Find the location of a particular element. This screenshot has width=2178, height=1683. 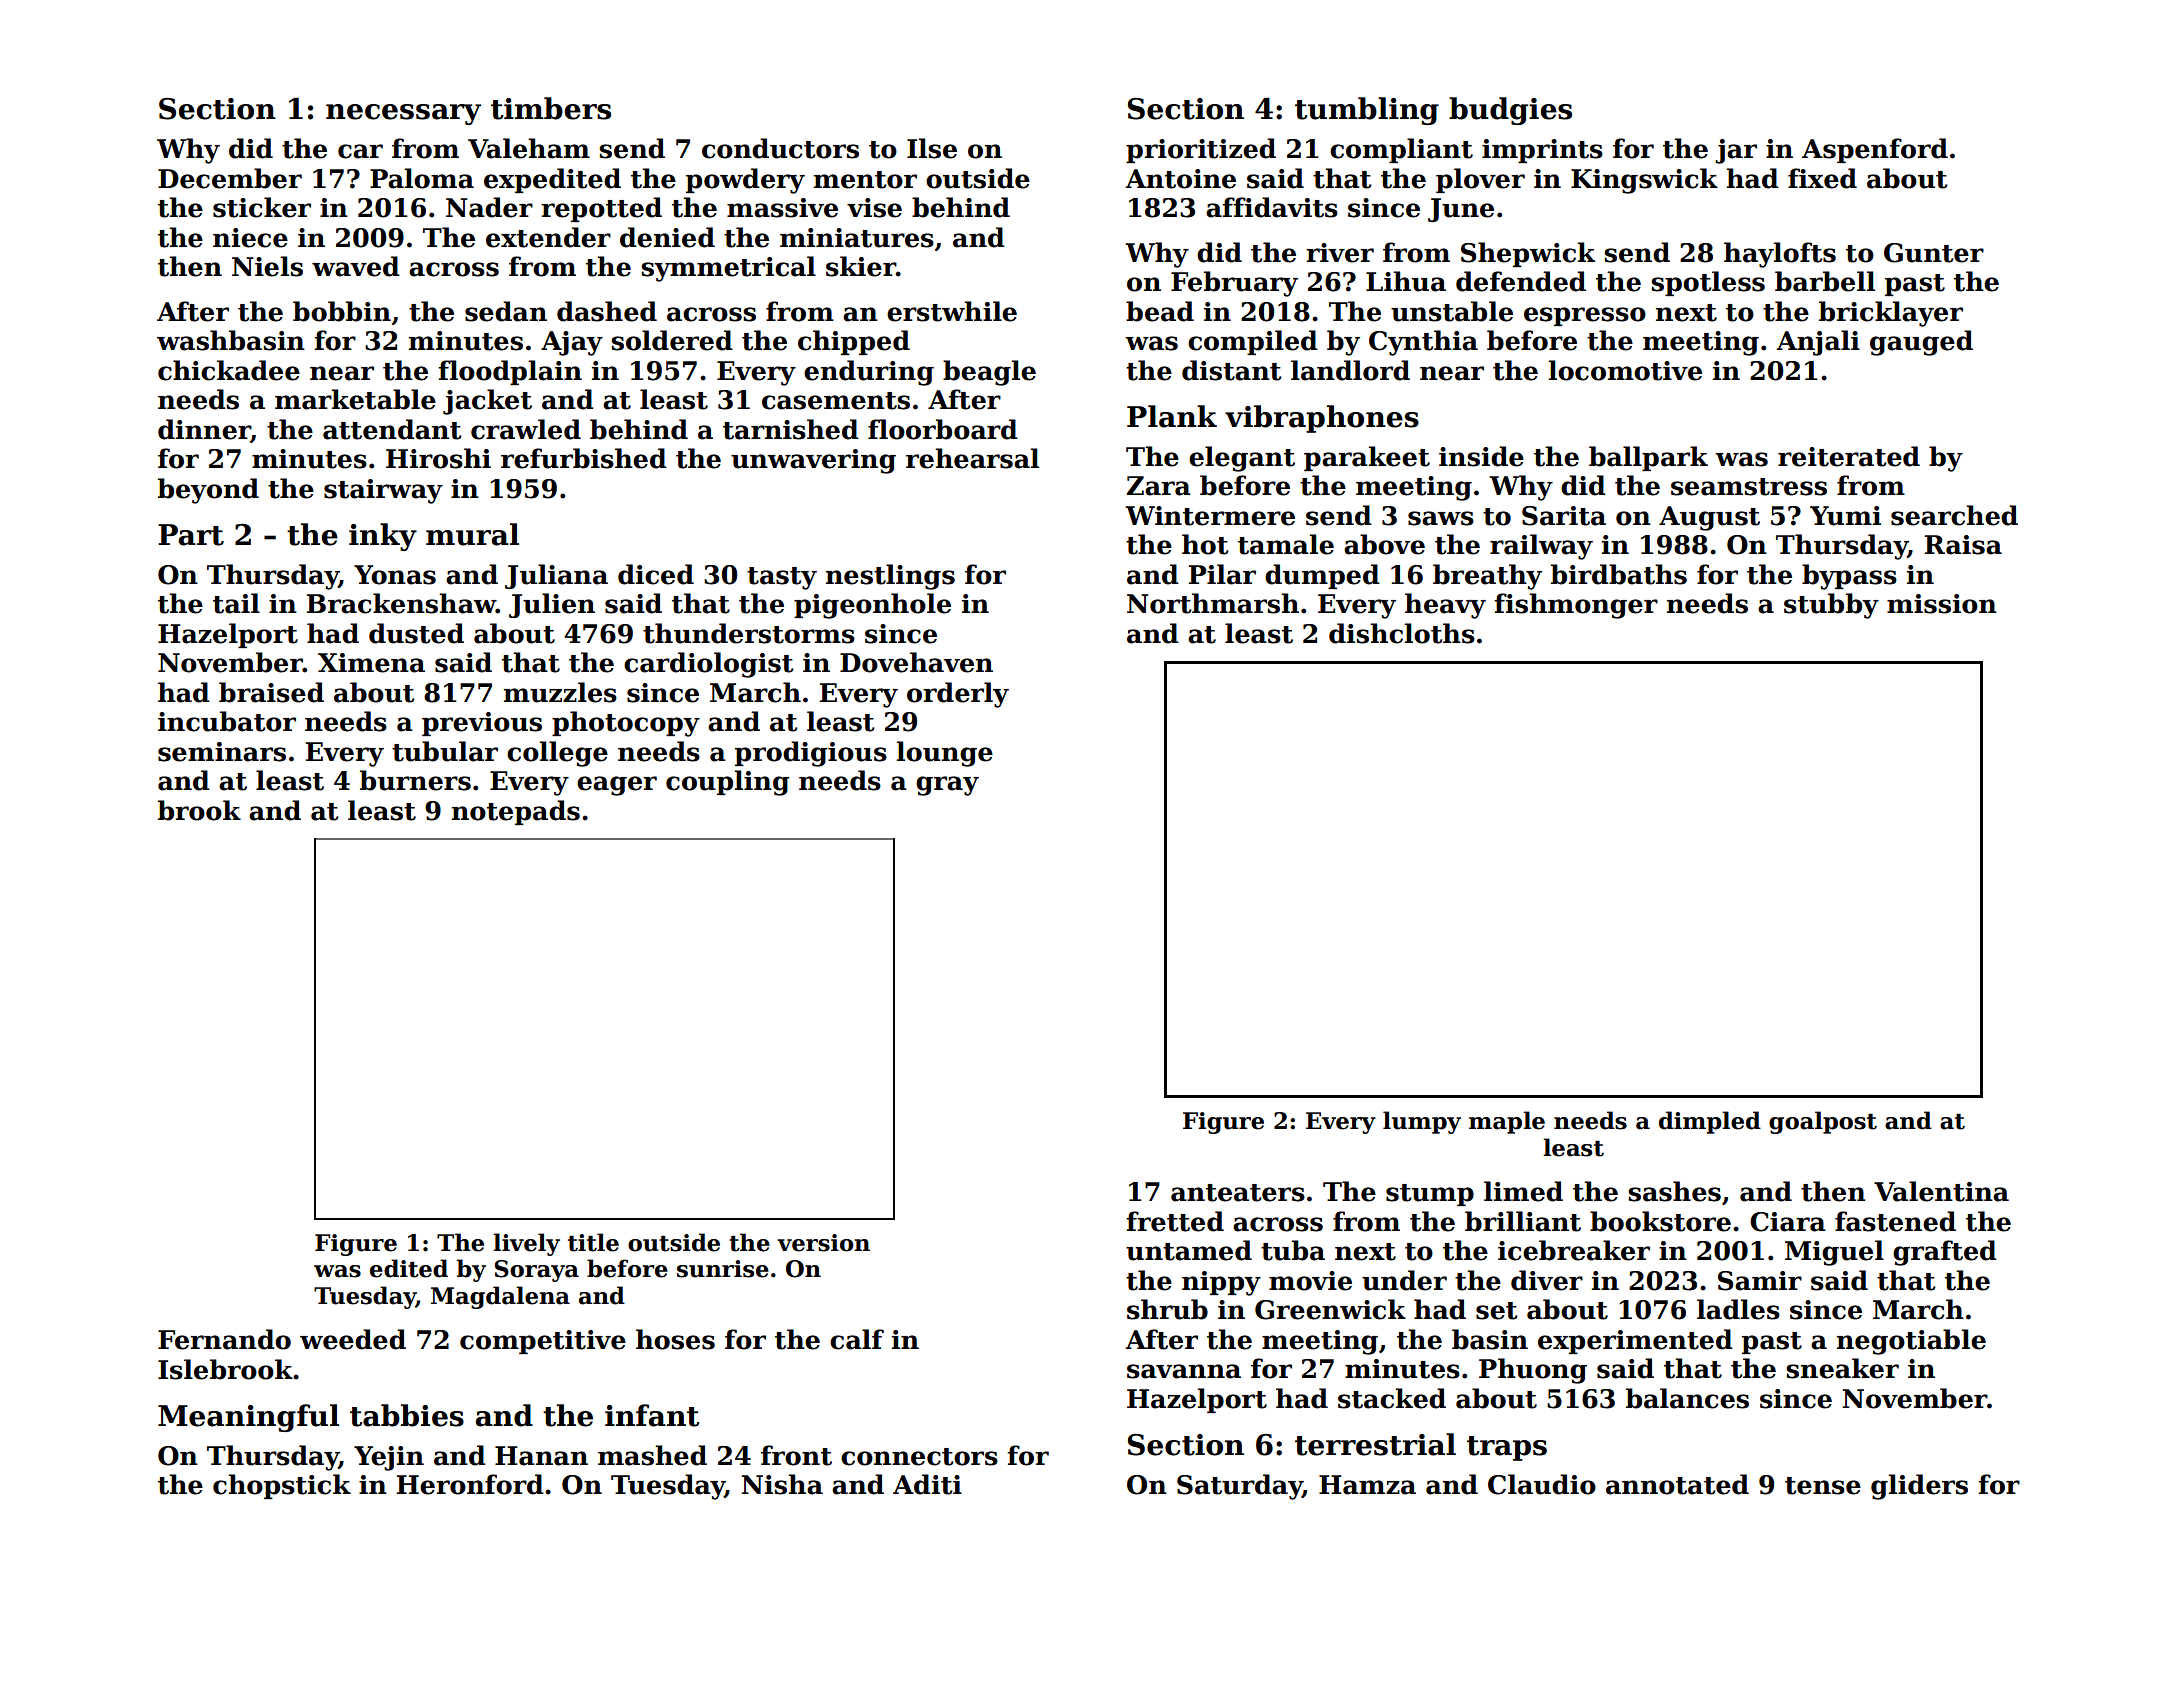

Aditi is located at coordinates (927, 1484).
